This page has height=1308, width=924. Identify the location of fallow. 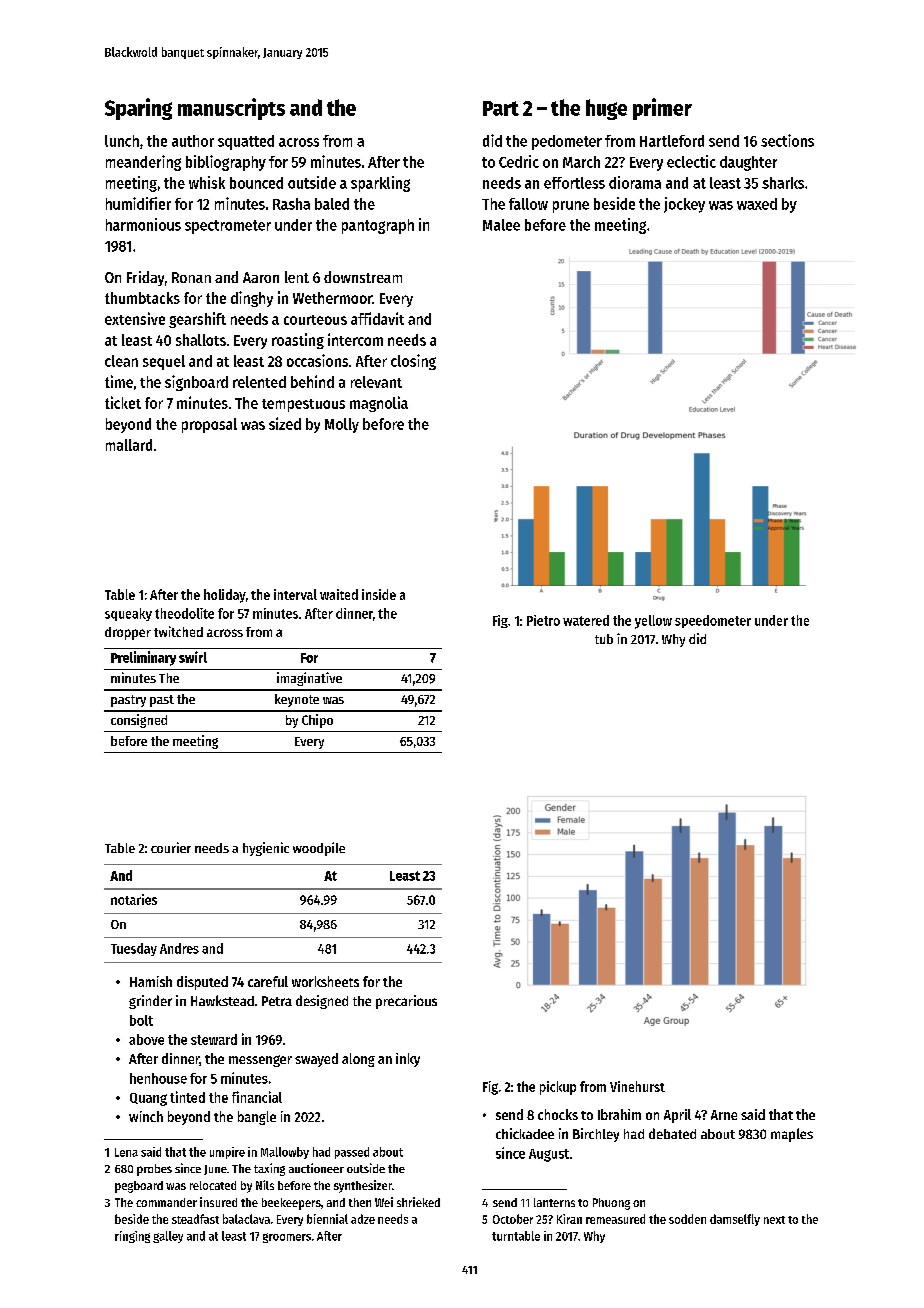
(528, 204).
